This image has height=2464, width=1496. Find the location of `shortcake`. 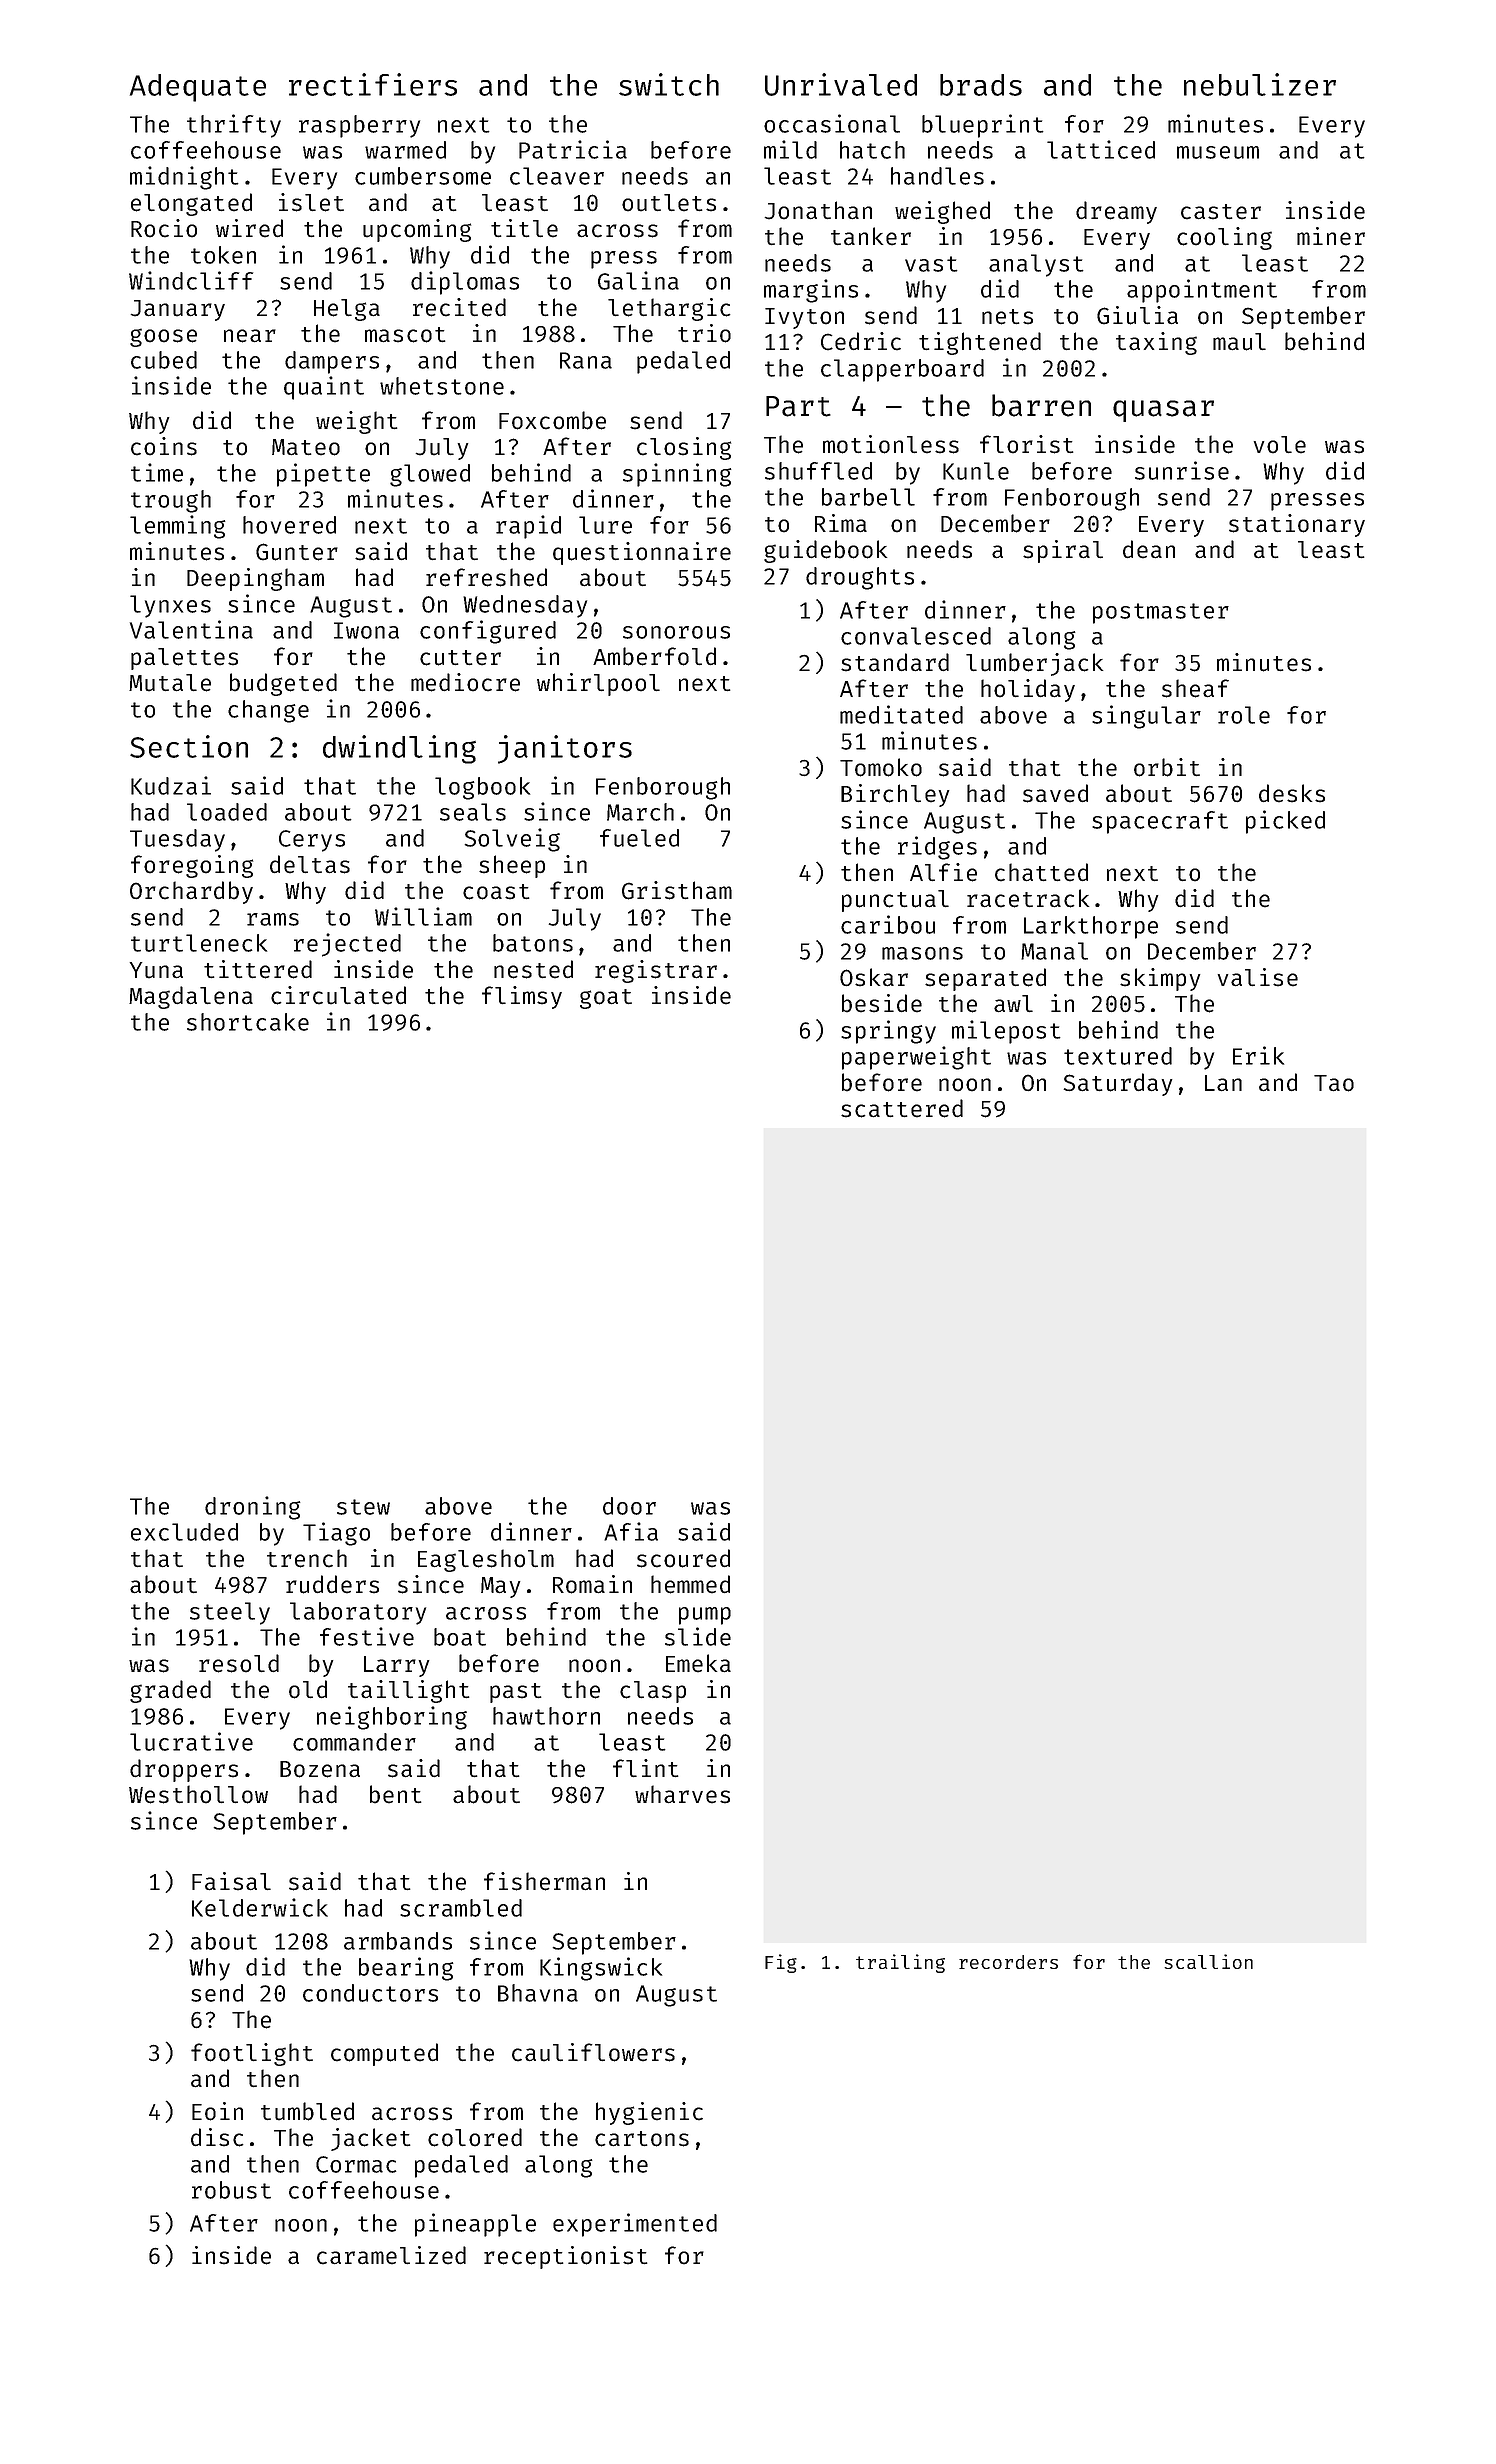

shortcake is located at coordinates (248, 1022).
